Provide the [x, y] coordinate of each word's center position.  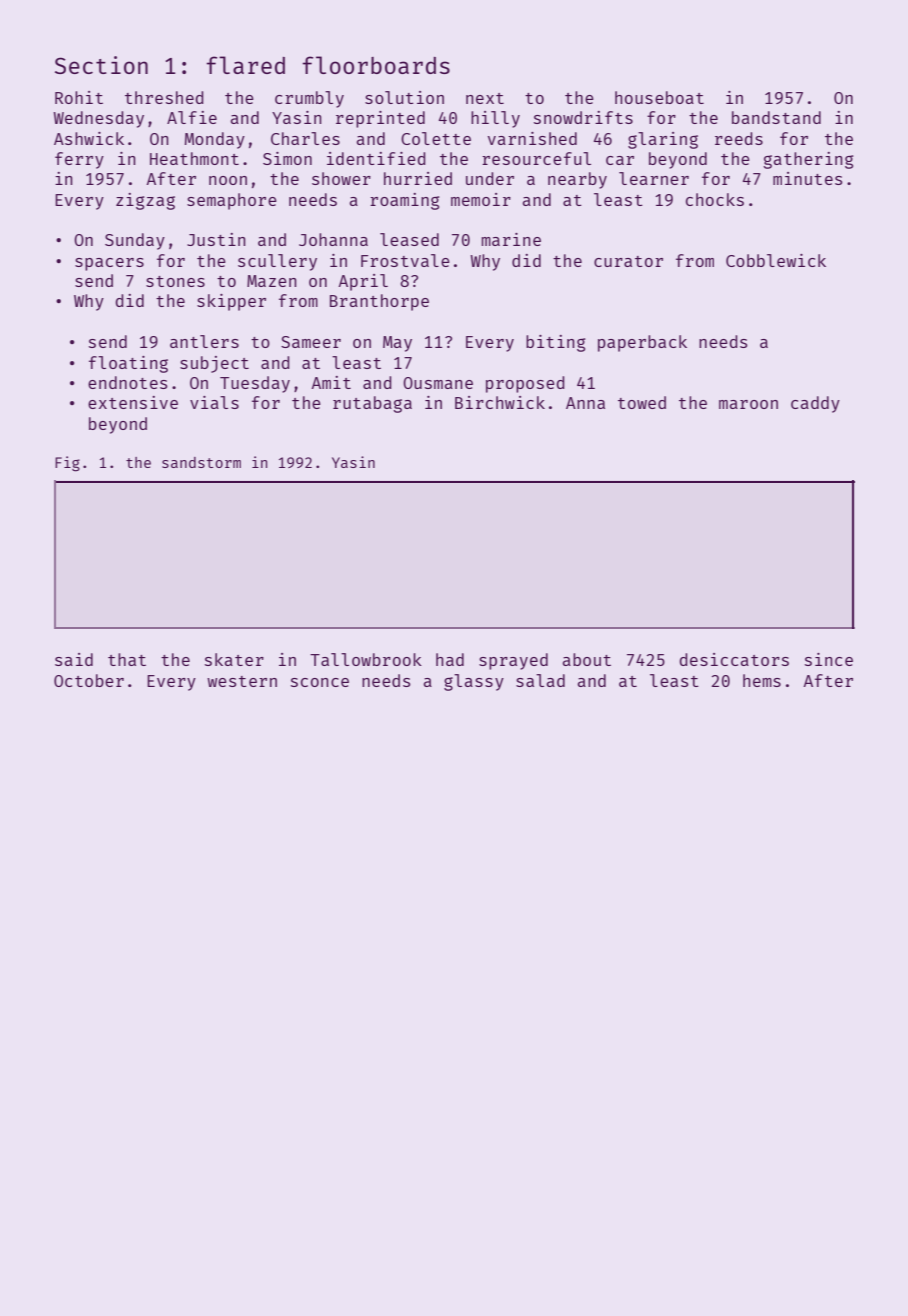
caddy [815, 404]
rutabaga [372, 404]
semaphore [232, 201]
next [485, 98]
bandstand [776, 117]
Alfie [192, 117]
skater [234, 659]
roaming [404, 201]
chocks [715, 199]
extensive [133, 402]
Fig [67, 464]
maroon [748, 404]
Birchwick [500, 402]
